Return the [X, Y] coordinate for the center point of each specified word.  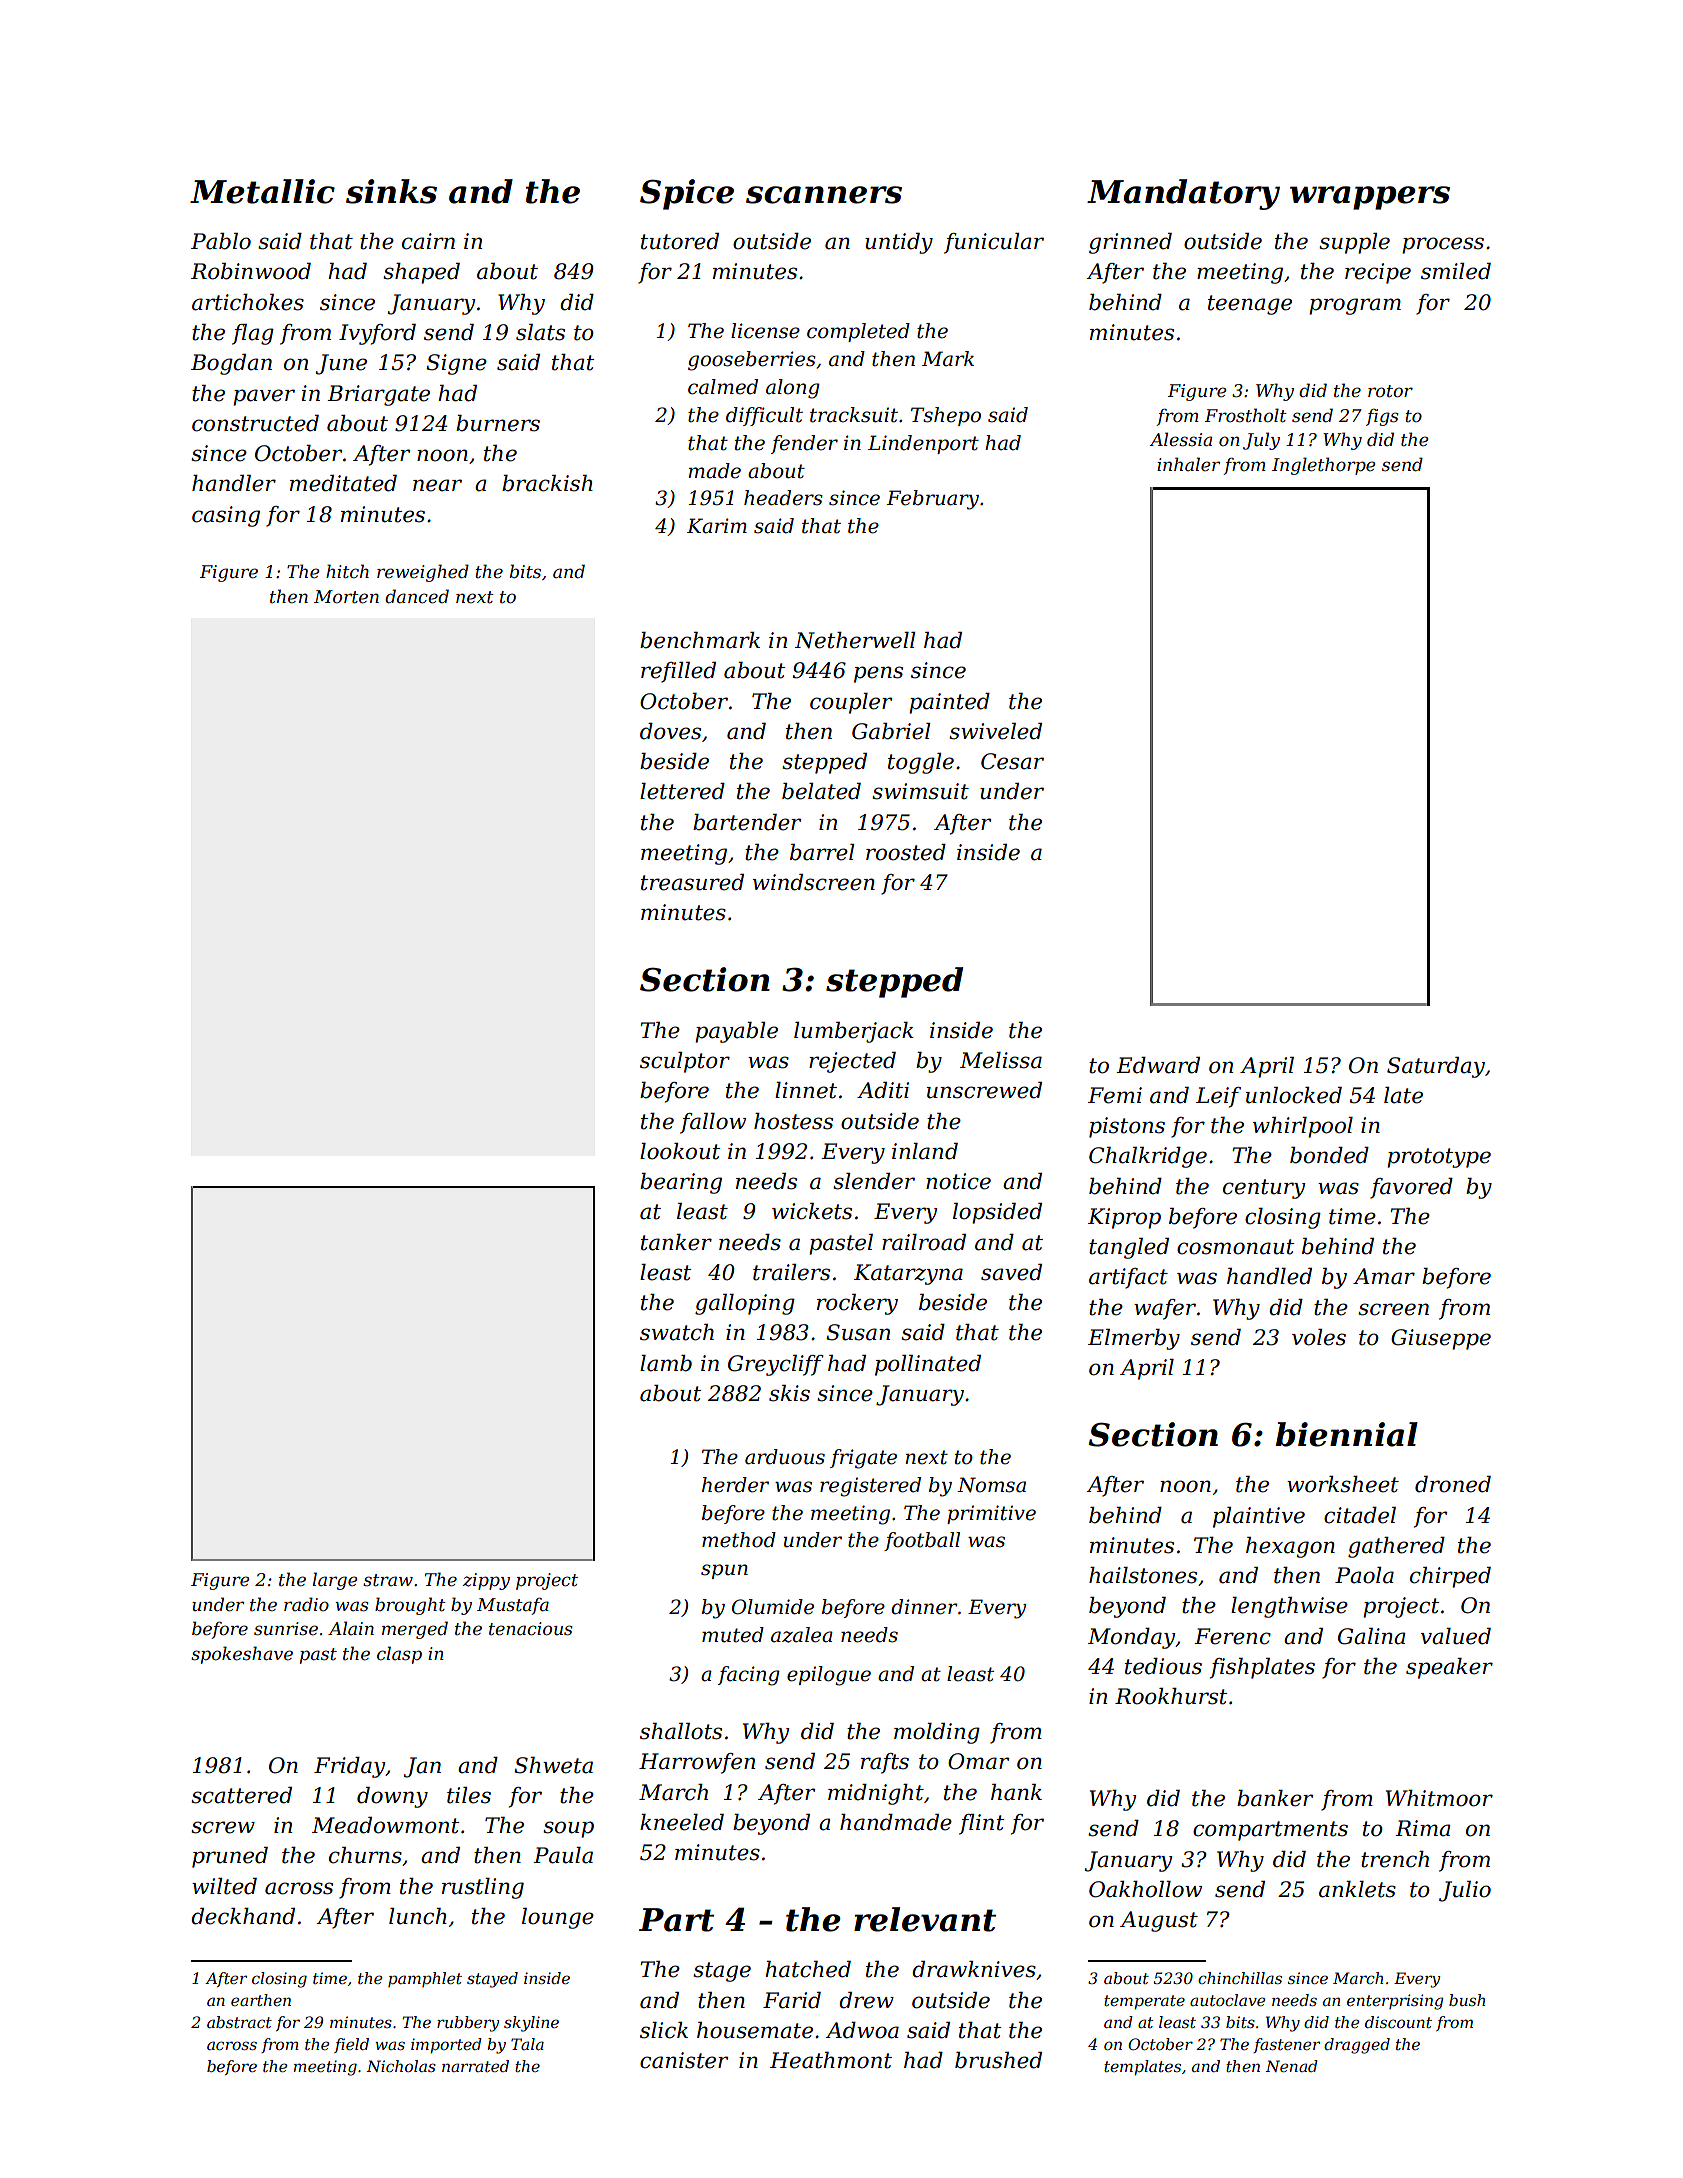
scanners [824, 195]
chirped [1450, 1577]
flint [981, 1824]
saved [1011, 1272]
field [351, 2045]
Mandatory [1183, 194]
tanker [676, 1242]
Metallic [262, 191]
